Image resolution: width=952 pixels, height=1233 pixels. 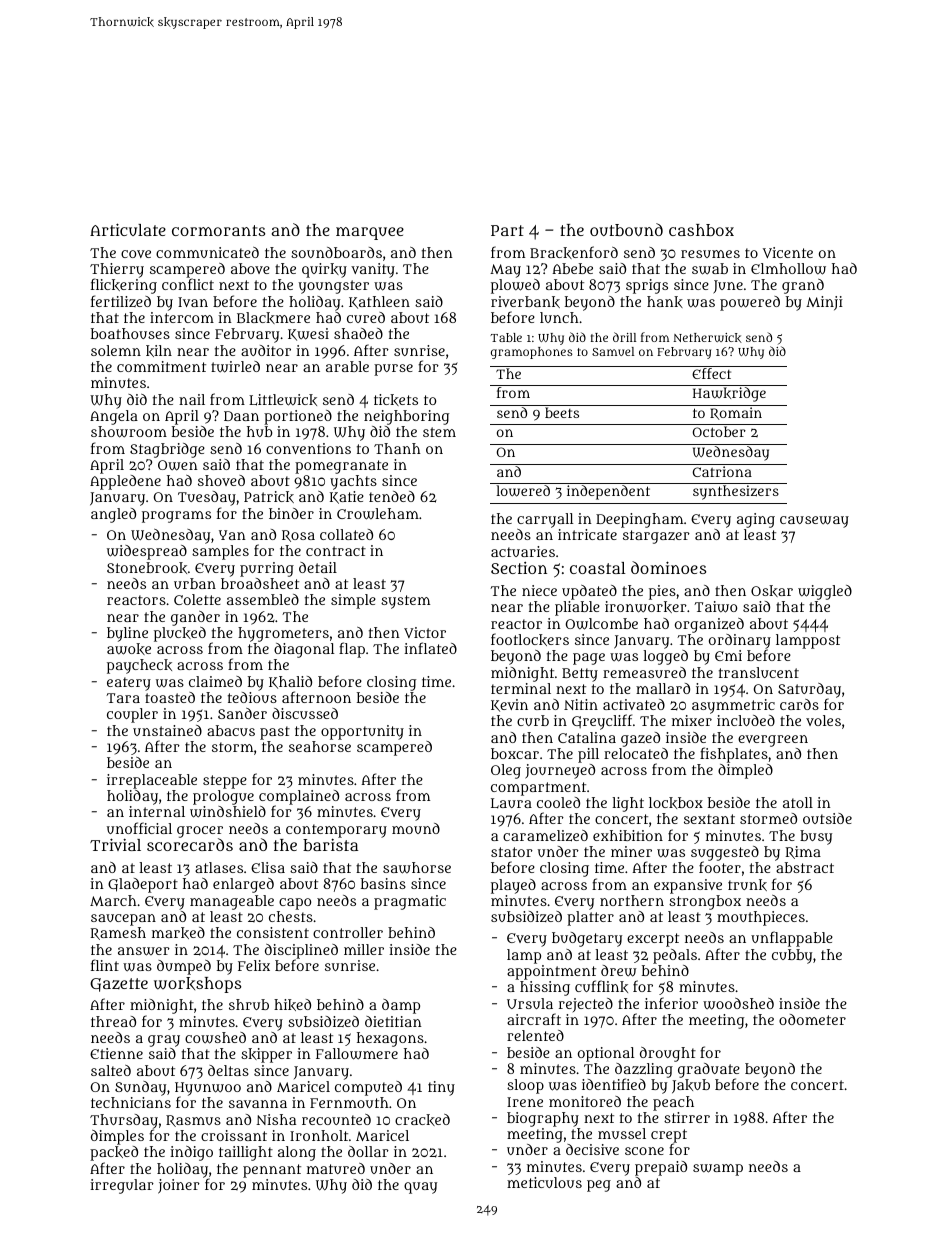 What do you see at coordinates (761, 918) in the page?
I see `mouthpieces` at bounding box center [761, 918].
